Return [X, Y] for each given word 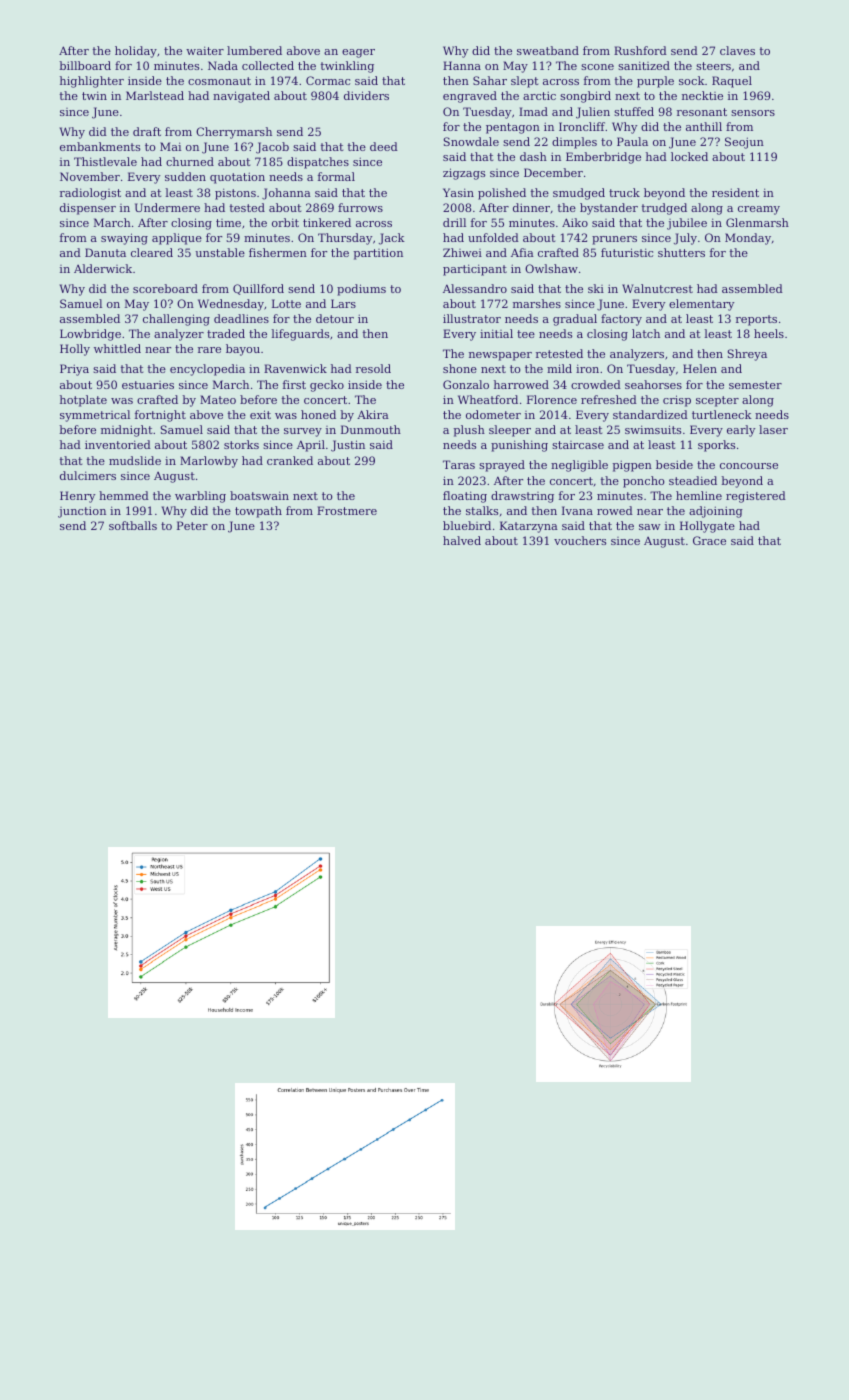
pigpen [632, 466]
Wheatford [488, 399]
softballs [133, 525]
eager [358, 53]
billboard [85, 65]
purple [655, 82]
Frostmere [347, 510]
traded [226, 333]
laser [773, 429]
